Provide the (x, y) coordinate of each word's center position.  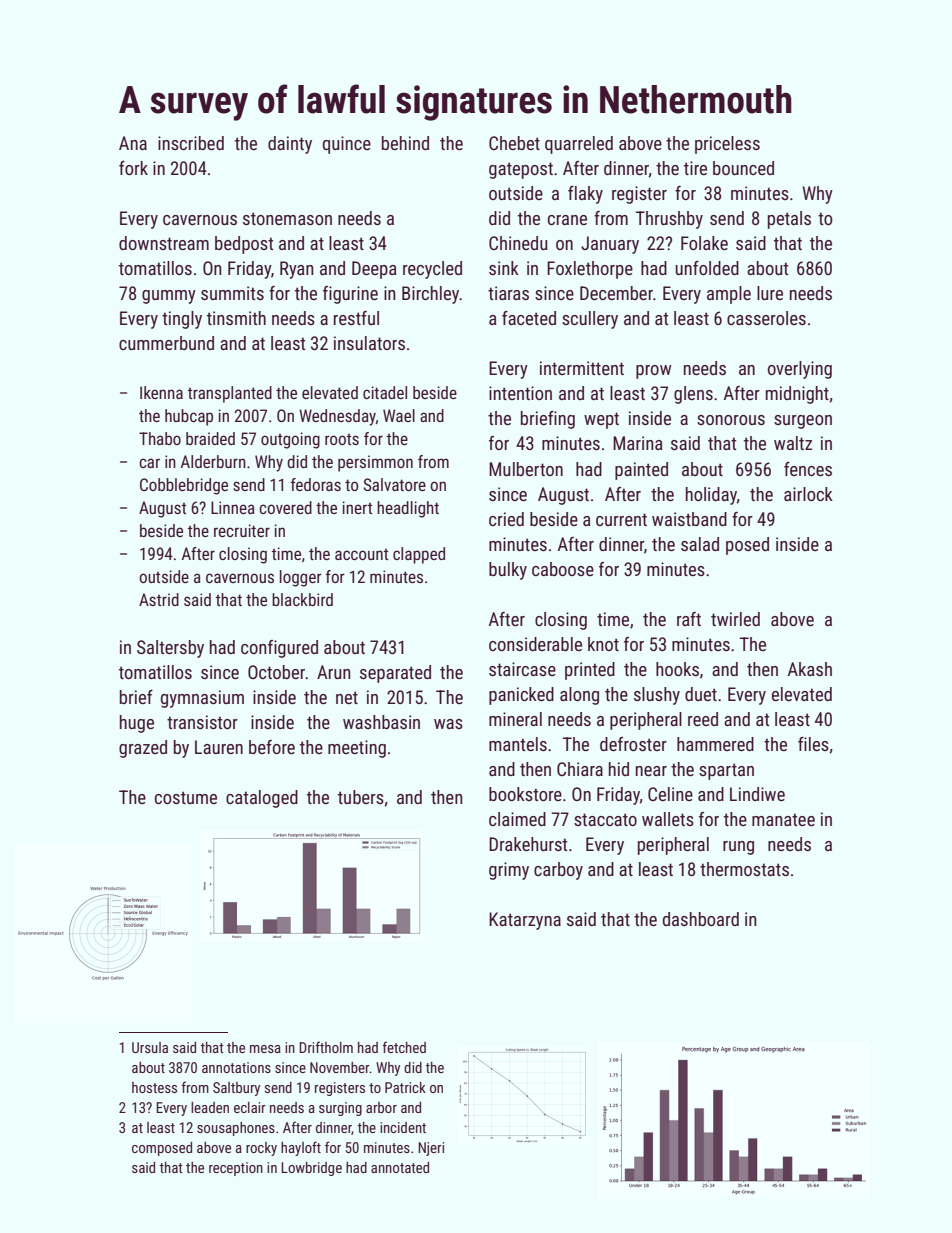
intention (520, 393)
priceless (727, 145)
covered (285, 507)
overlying (800, 370)
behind (405, 143)
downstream (164, 243)
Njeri (431, 1149)
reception (236, 1169)
